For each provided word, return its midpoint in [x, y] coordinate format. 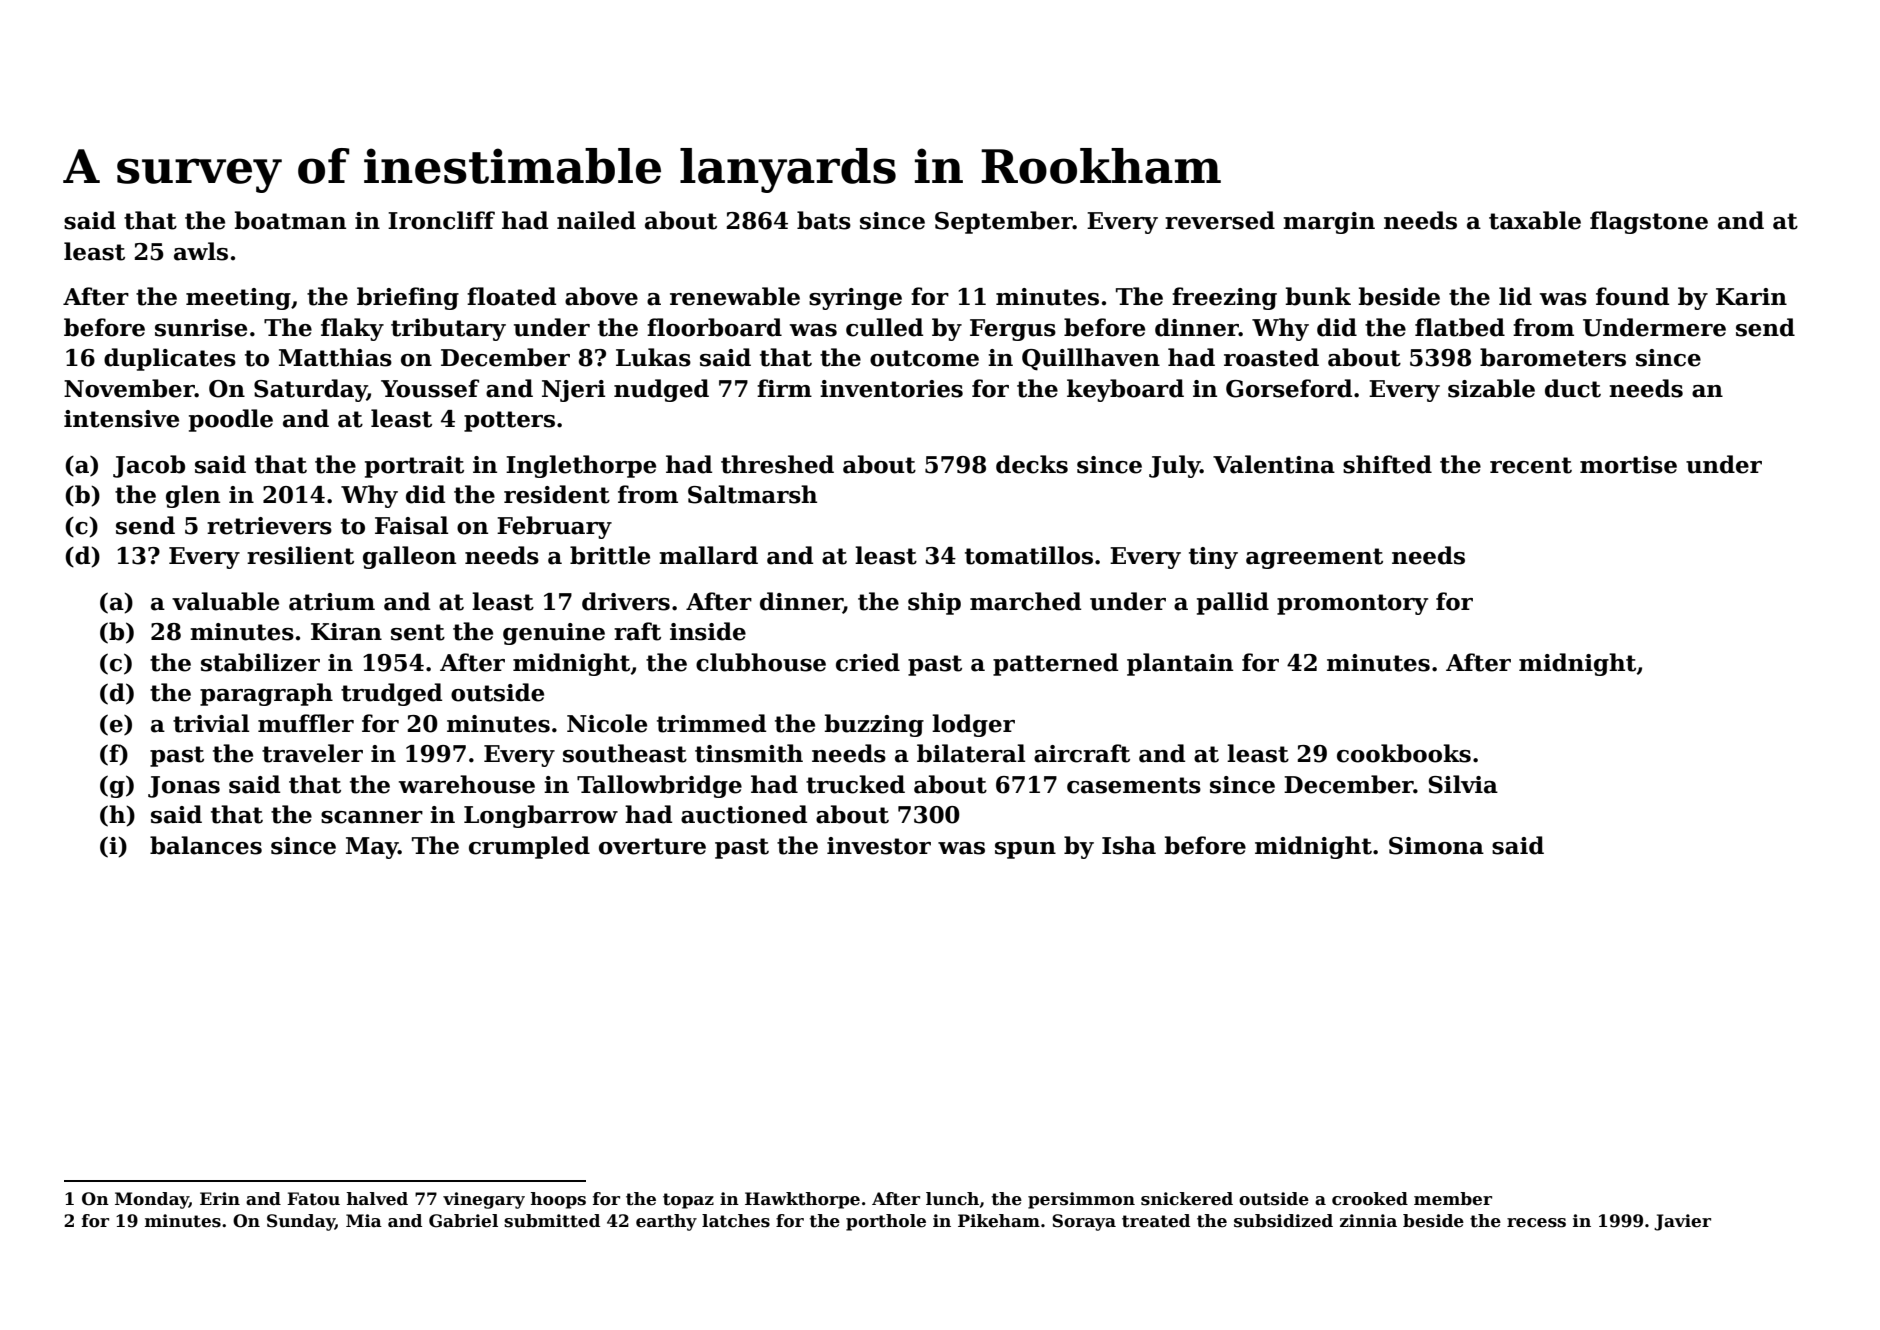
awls [201, 251]
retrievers [269, 526]
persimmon [1081, 1200]
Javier [1682, 1222]
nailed [596, 220]
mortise [1628, 465]
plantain [1180, 664]
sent [418, 632]
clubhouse [761, 662]
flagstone [1649, 222]
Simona [1436, 846]
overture [652, 846]
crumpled [529, 847]
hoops [558, 1200]
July [1174, 466]
